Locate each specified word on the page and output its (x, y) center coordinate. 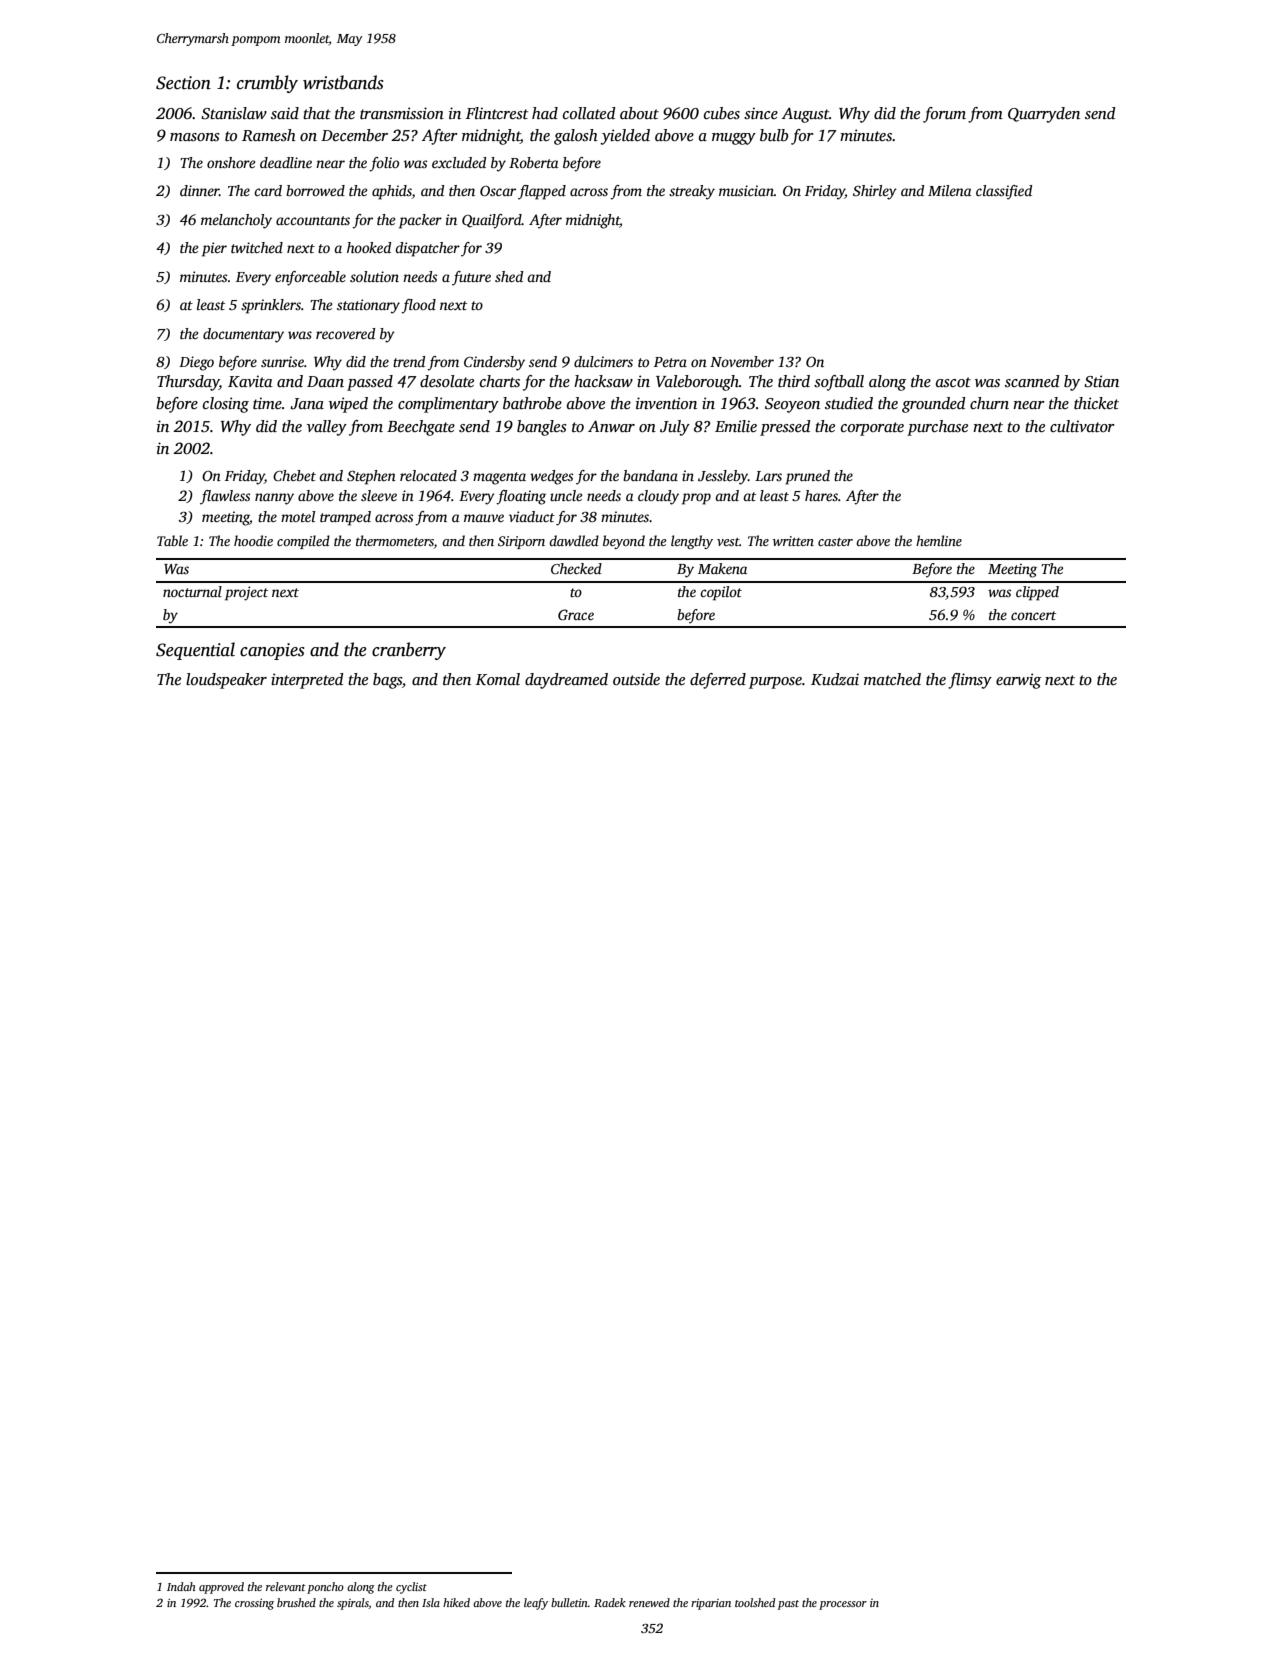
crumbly (267, 84)
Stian (1101, 381)
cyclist (411, 1588)
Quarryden (1044, 115)
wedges (551, 477)
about (639, 113)
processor (843, 1605)
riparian (711, 1604)
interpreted (307, 681)
